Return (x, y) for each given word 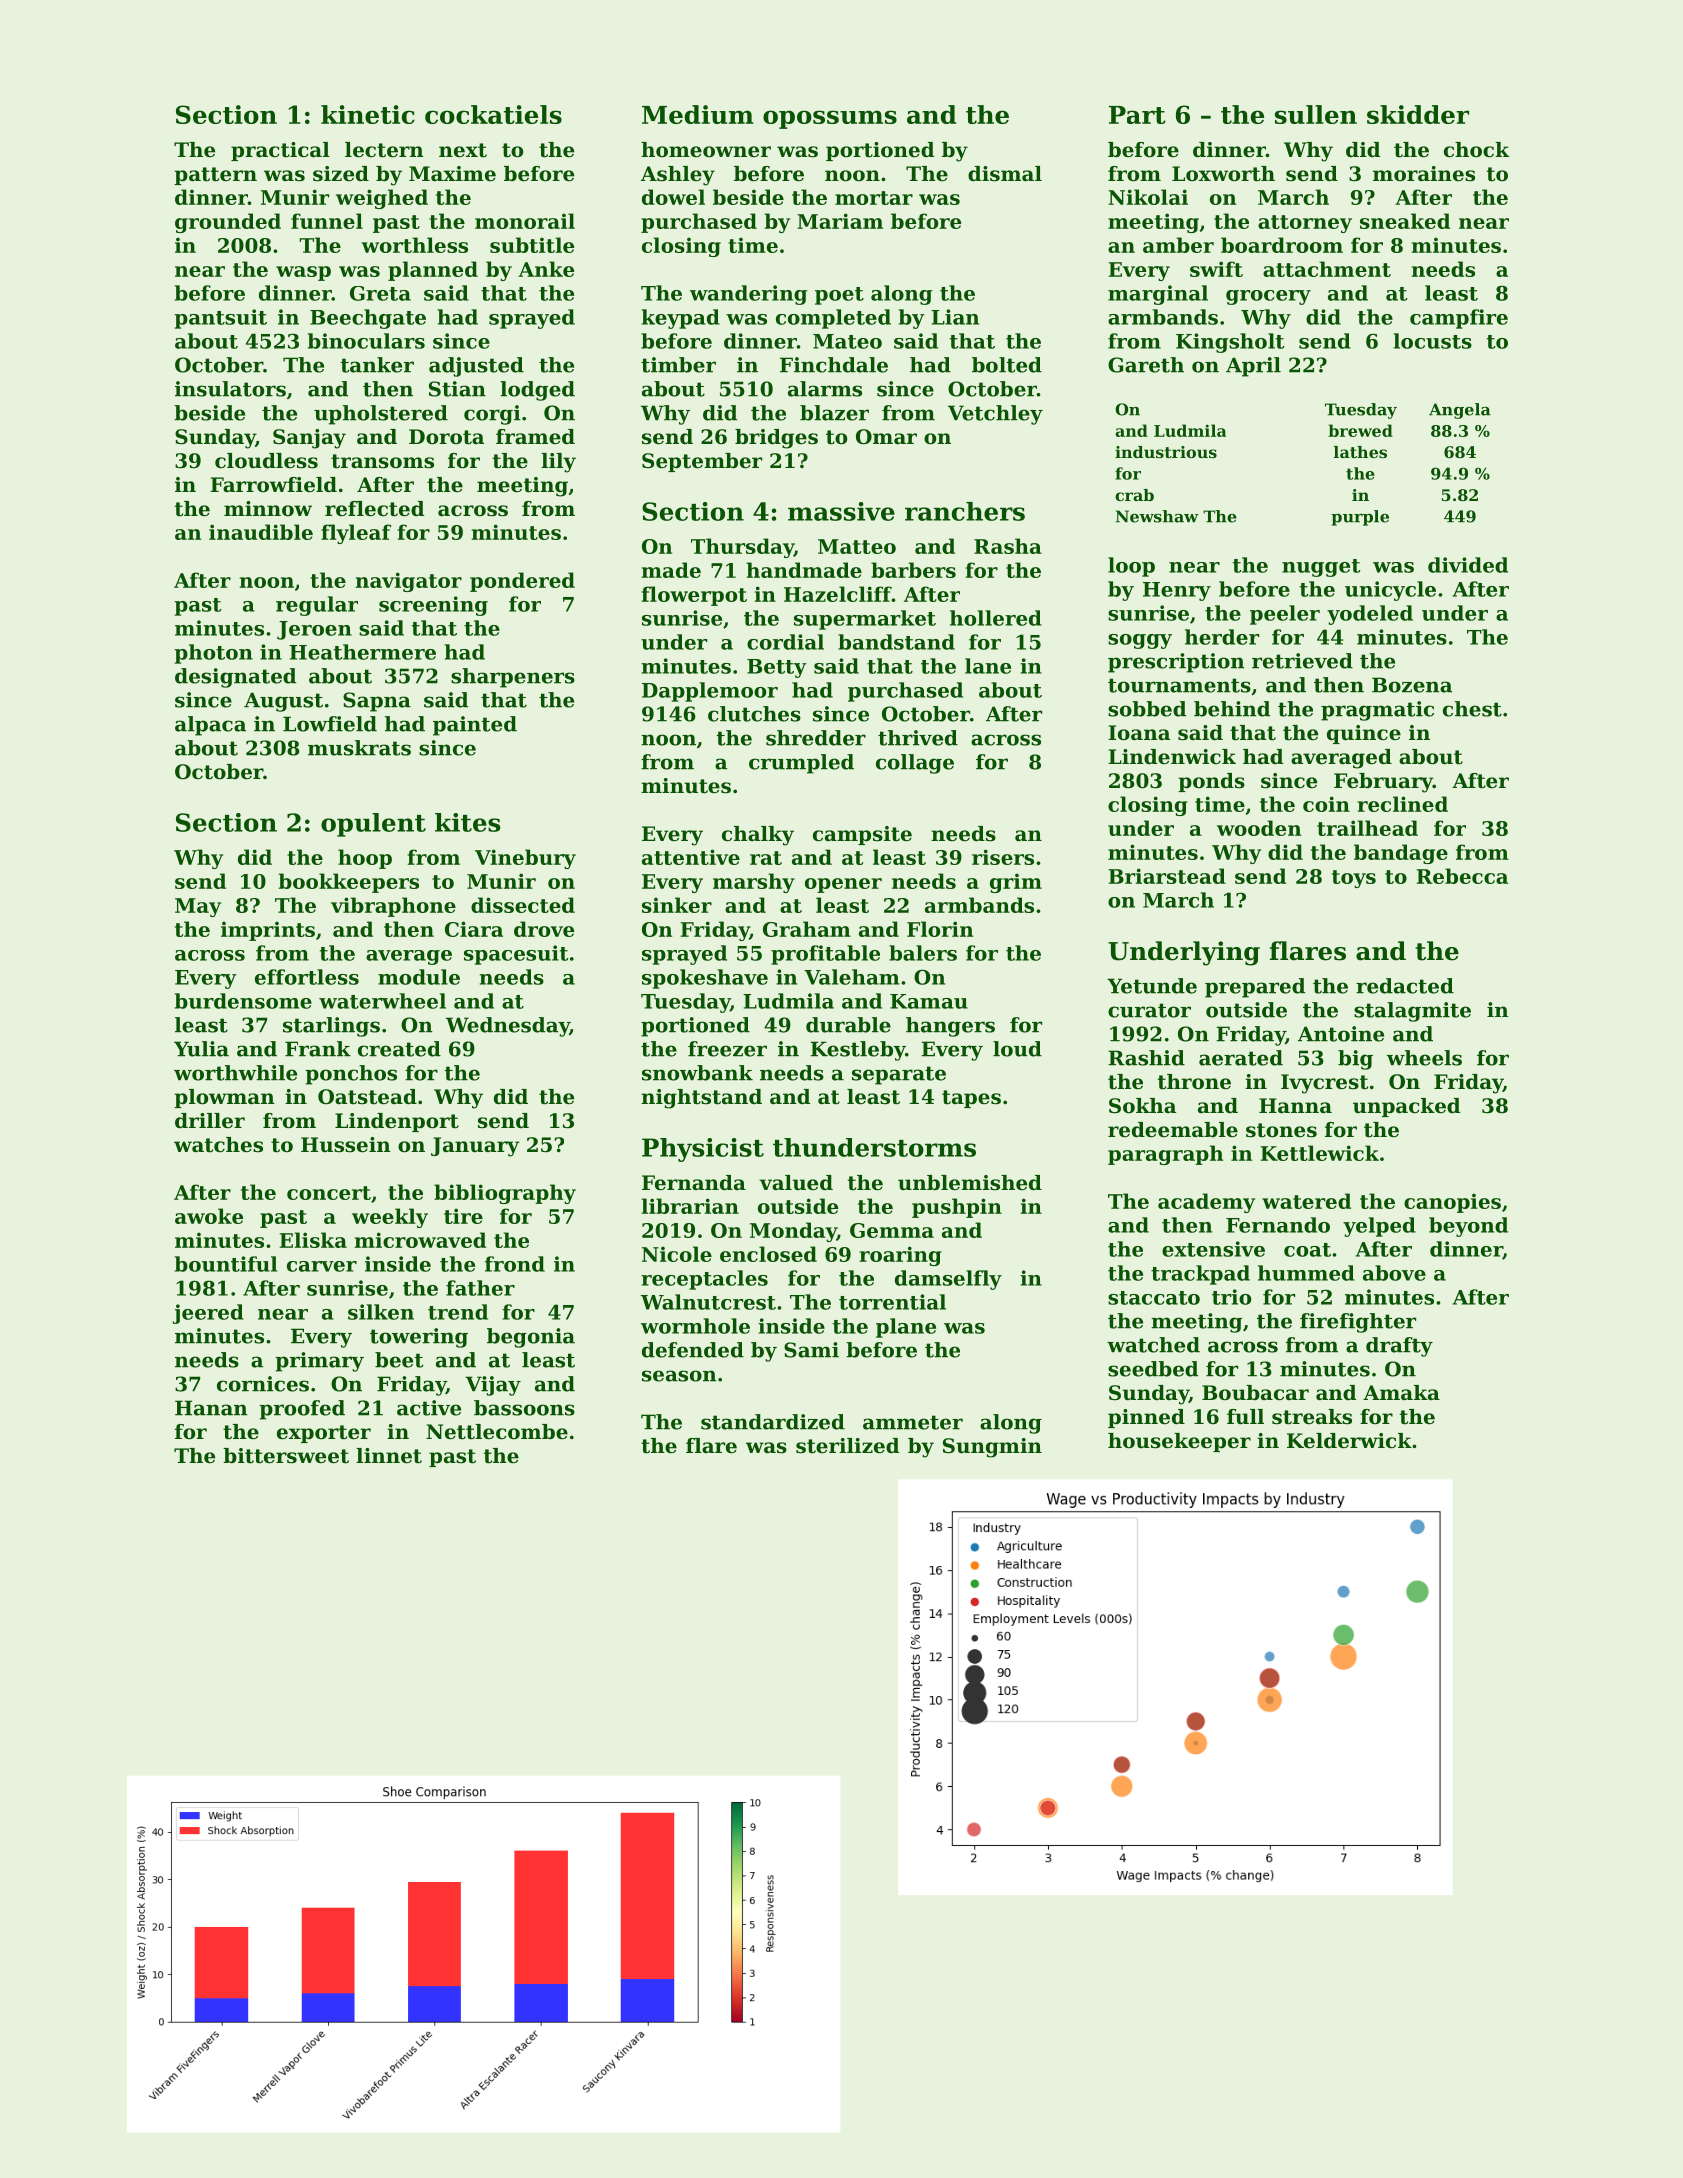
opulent (373, 825)
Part (1137, 115)
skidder (1418, 114)
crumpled (801, 764)
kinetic (368, 114)
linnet (389, 1456)
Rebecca (1462, 876)
